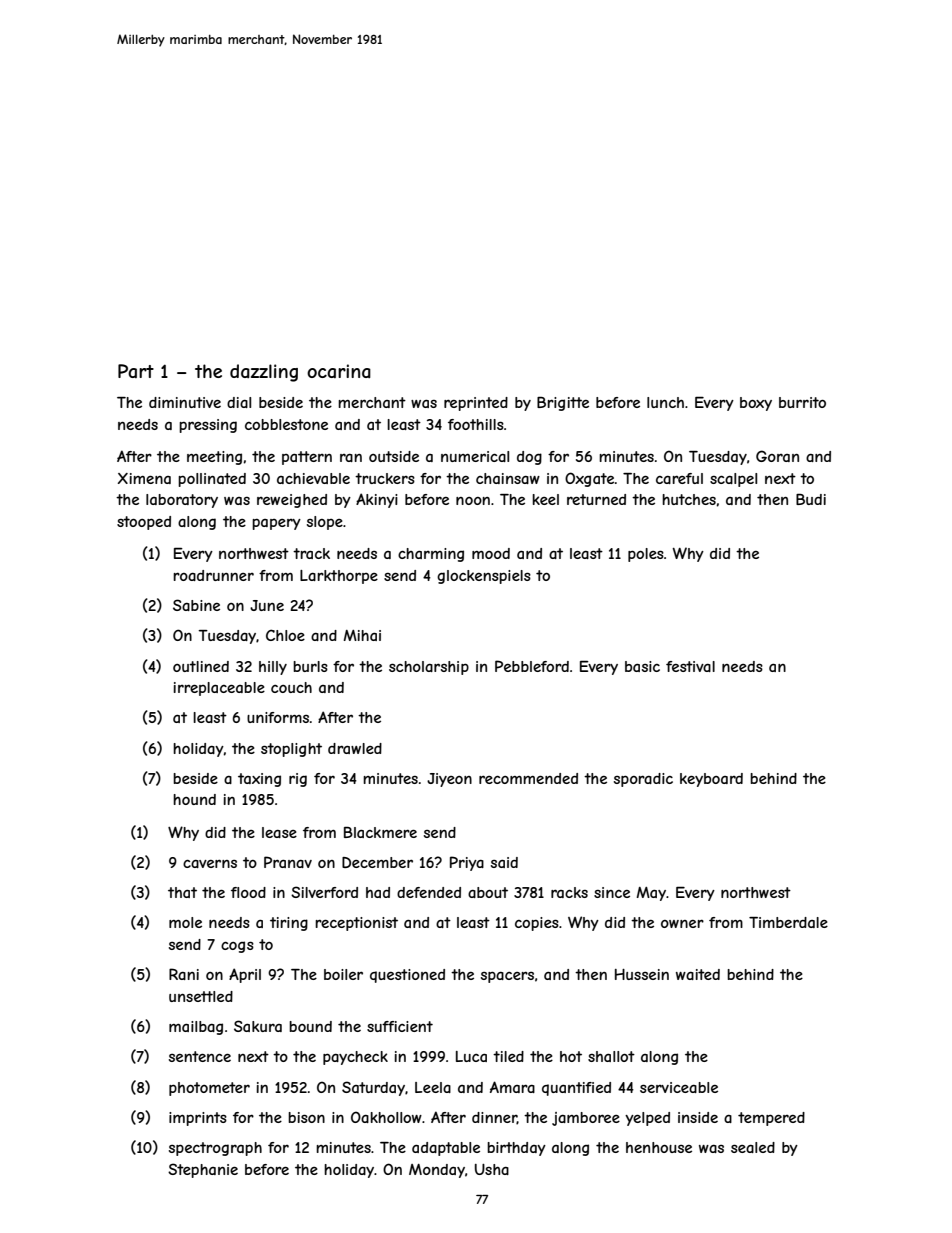 Image resolution: width=952 pixels, height=1233 pixels. Describe the element at coordinates (682, 923) in the screenshot. I see `owner` at that location.
